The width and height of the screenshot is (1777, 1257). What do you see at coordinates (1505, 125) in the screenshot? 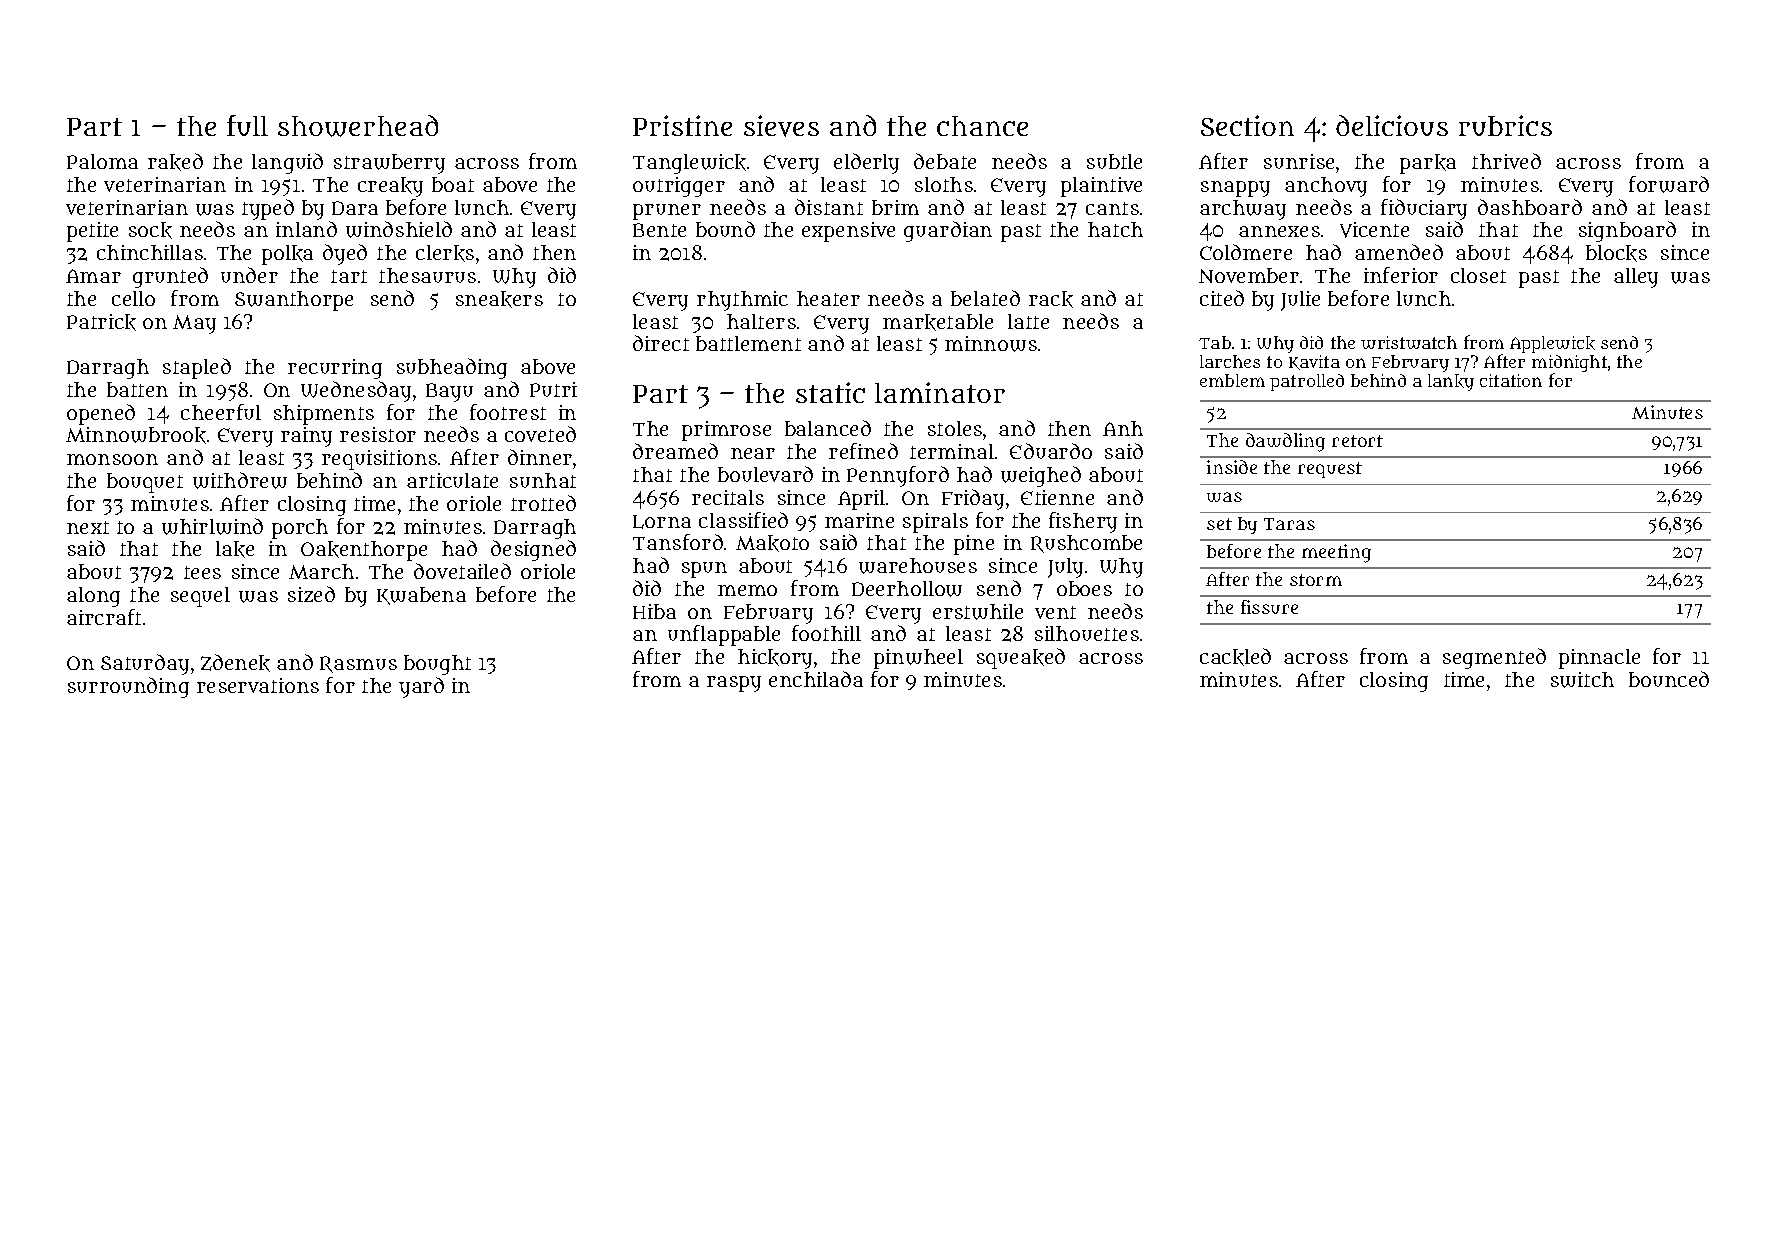
I see `rubrics` at bounding box center [1505, 125].
